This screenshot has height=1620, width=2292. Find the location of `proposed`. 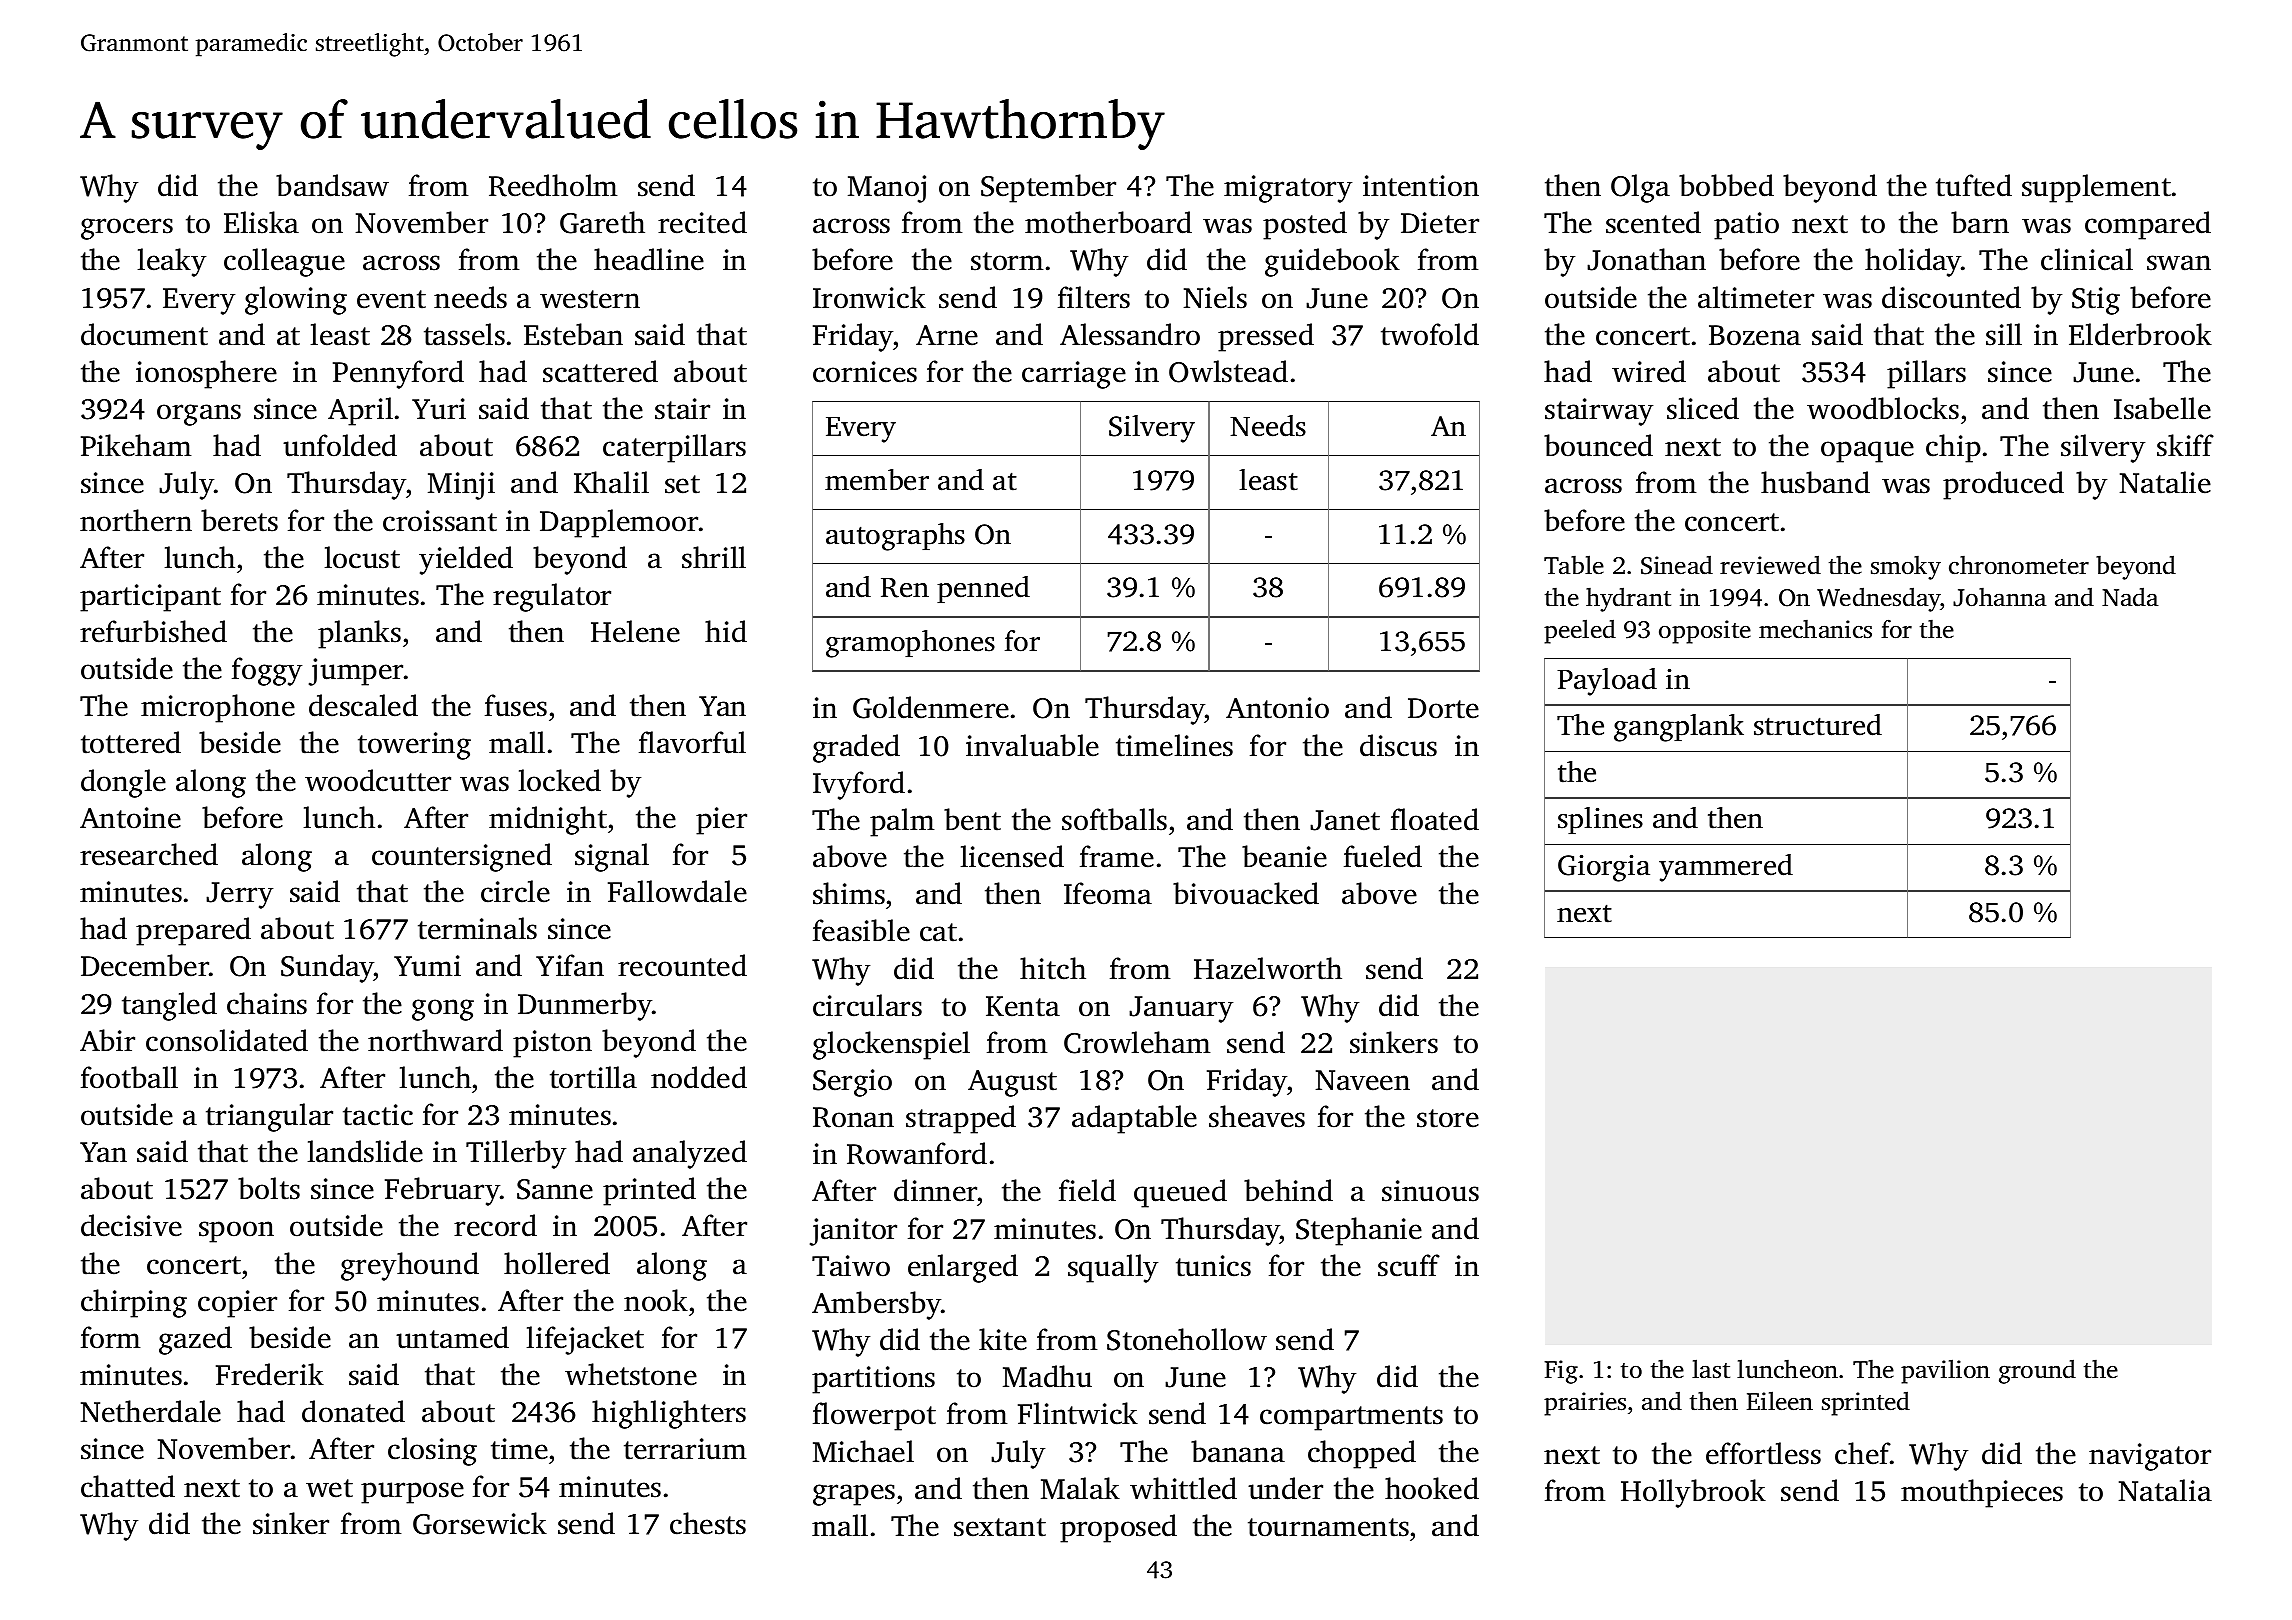

proposed is located at coordinates (1118, 1528).
